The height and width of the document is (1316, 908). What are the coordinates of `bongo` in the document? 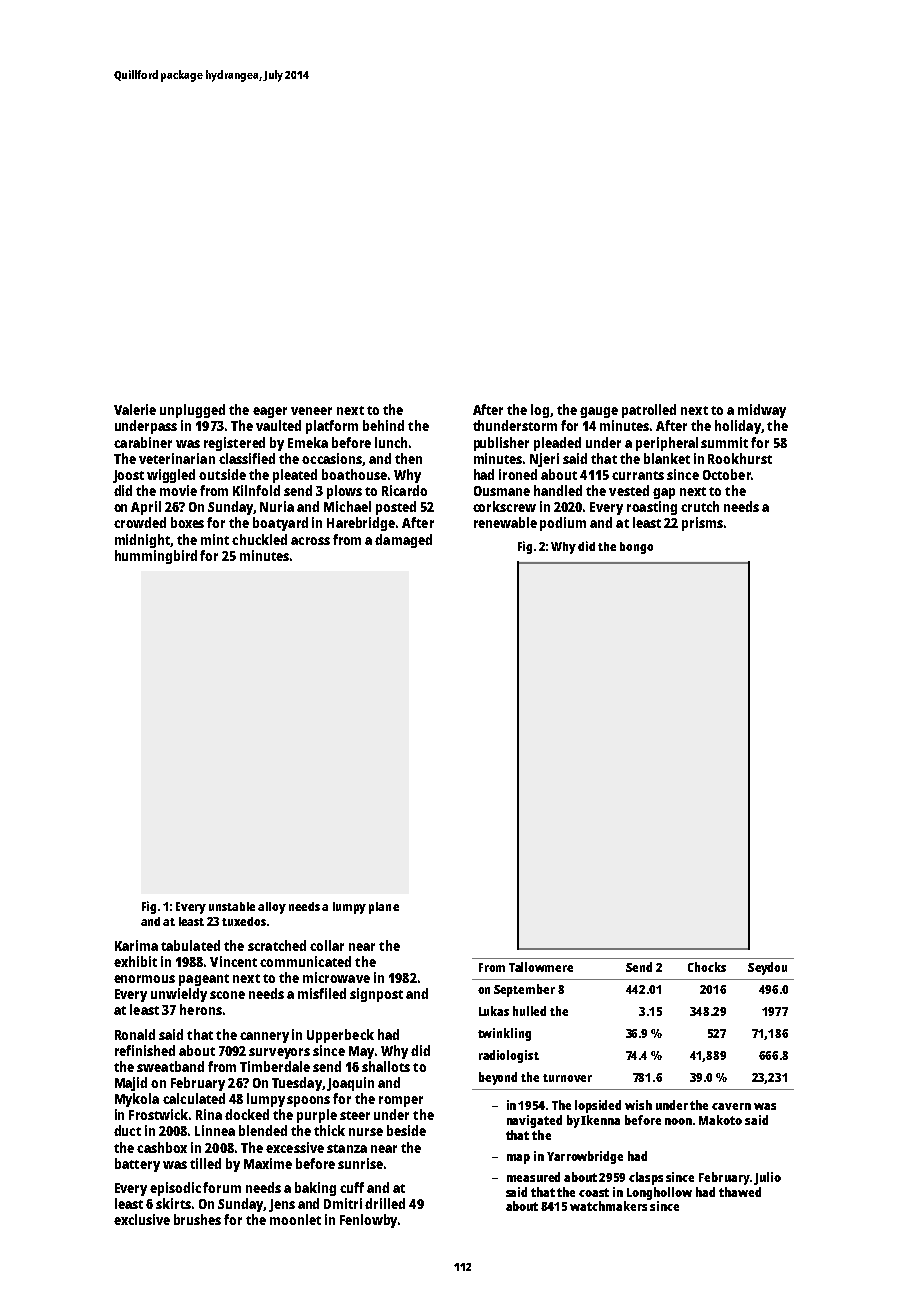 It's located at (636, 548).
